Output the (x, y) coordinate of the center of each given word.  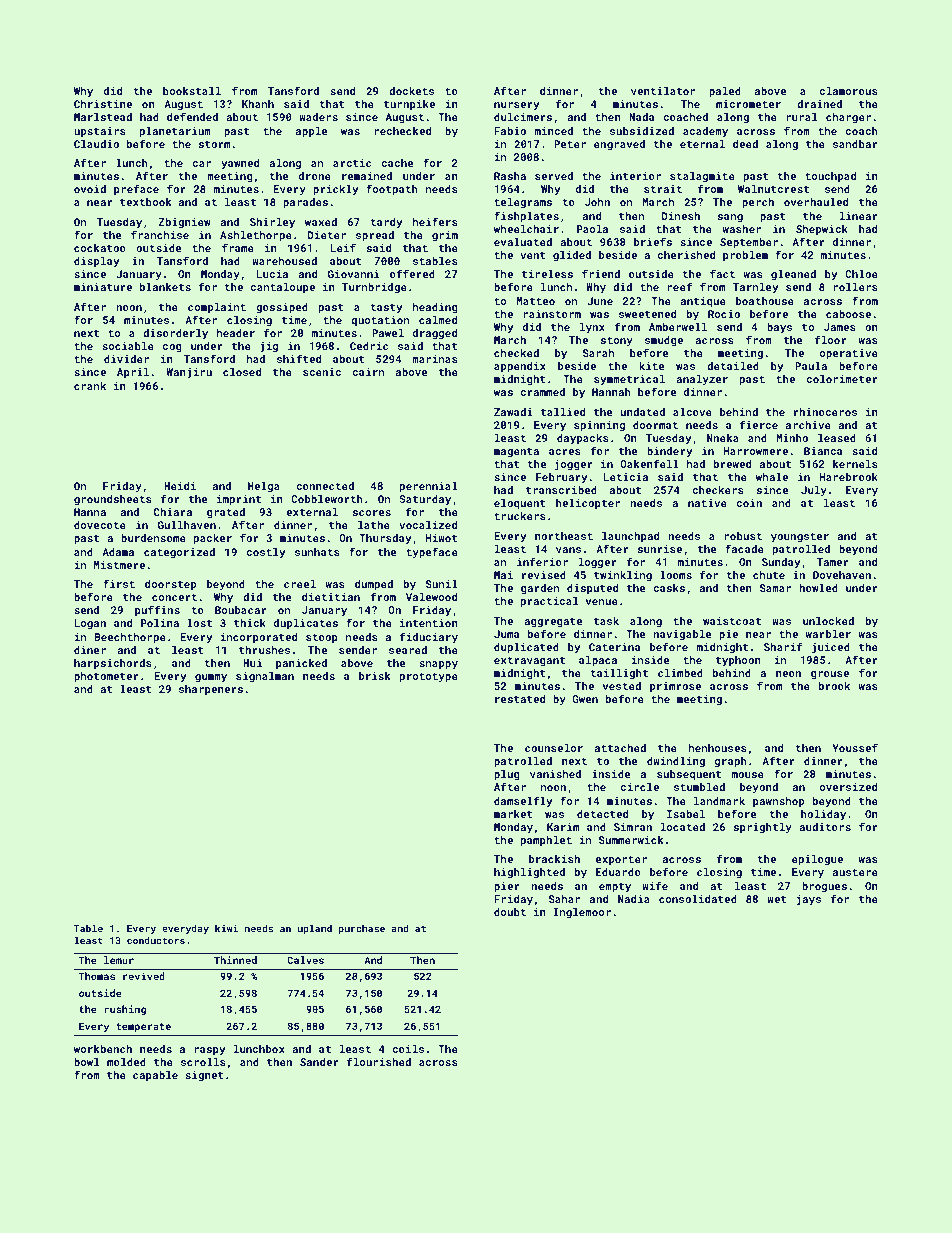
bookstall (192, 91)
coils (408, 1049)
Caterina (614, 647)
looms (676, 575)
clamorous (849, 91)
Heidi (180, 486)
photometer (106, 677)
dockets (411, 91)
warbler (828, 634)
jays (808, 900)
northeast (564, 536)
